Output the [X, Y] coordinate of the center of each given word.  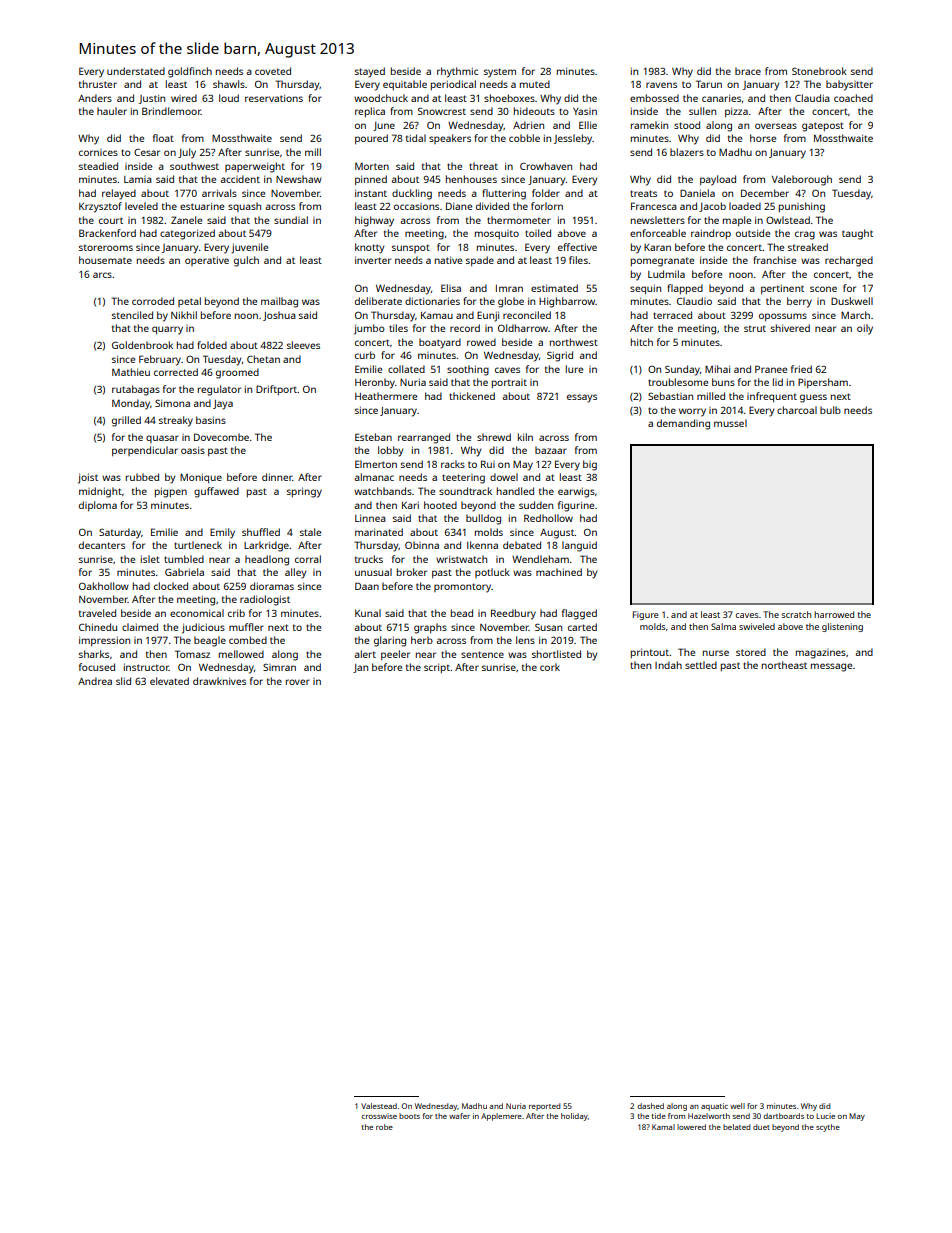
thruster [98, 84]
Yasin [585, 111]
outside [753, 233]
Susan [548, 627]
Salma [723, 626]
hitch [642, 342]
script [437, 668]
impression [104, 641]
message [831, 667]
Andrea [95, 681]
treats [643, 193]
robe [384, 1127]
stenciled [132, 315]
